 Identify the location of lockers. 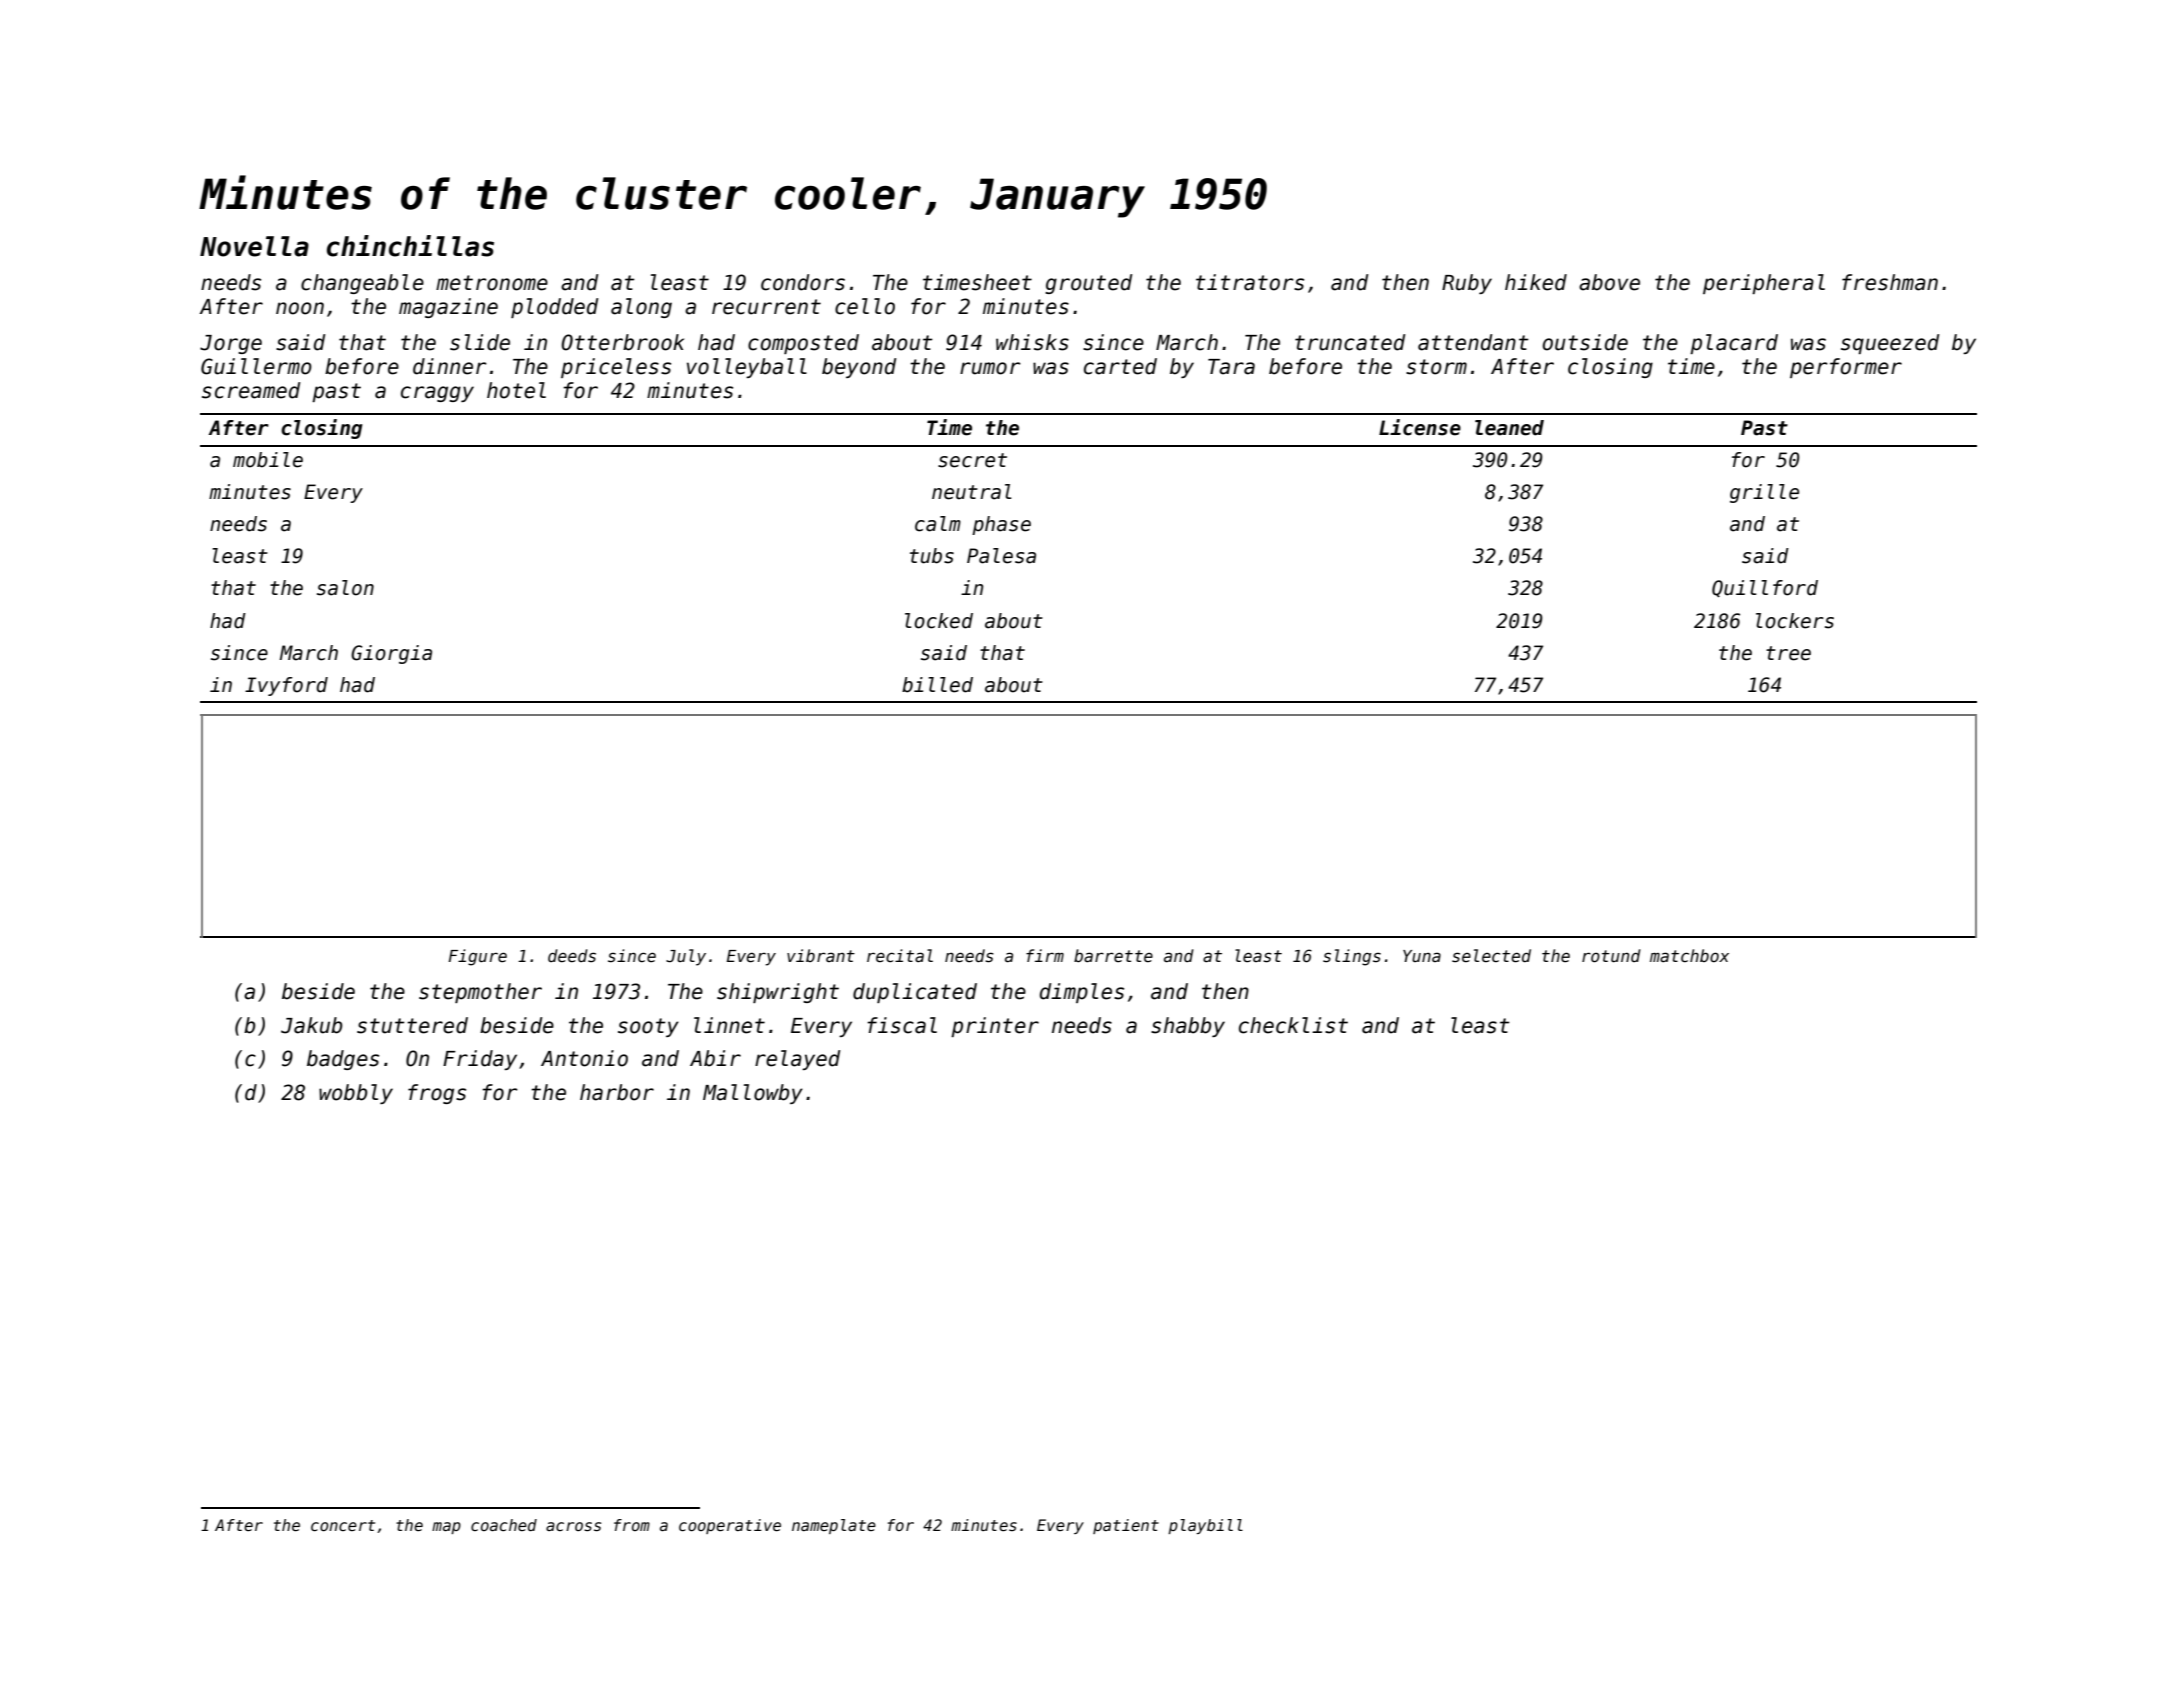
(1795, 621).
